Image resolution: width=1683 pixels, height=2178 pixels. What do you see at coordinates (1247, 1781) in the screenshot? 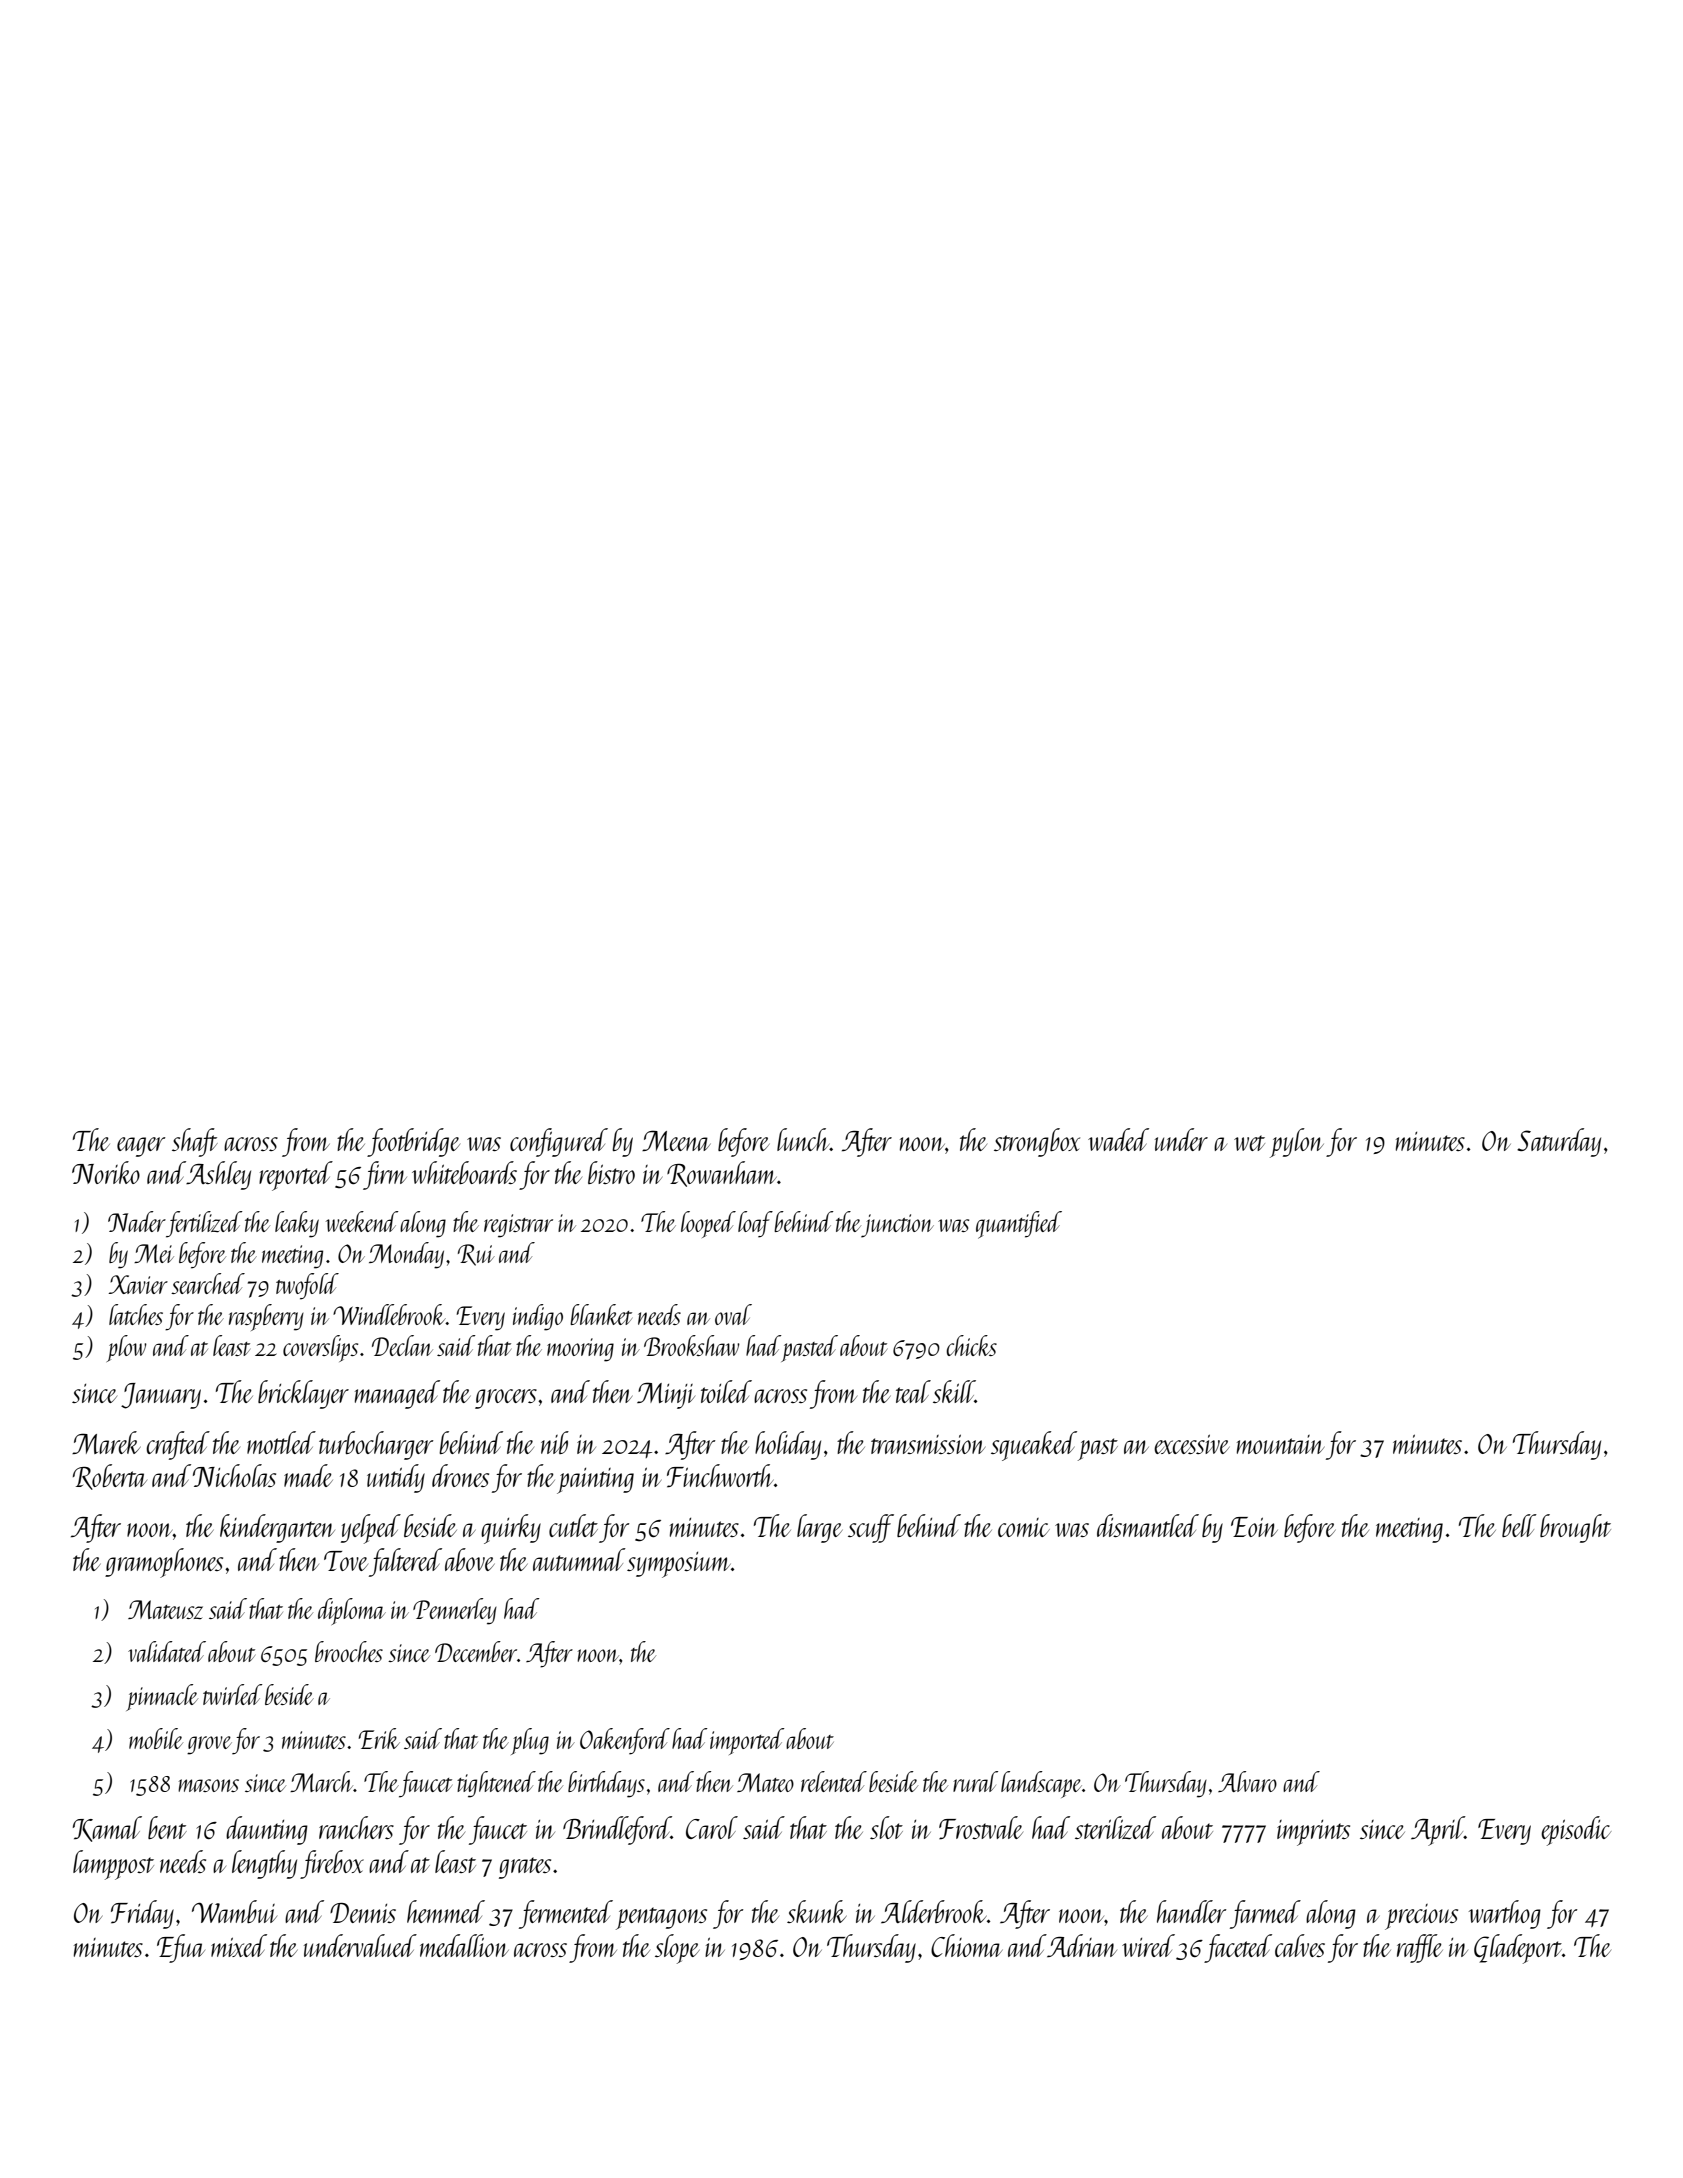
I see `Alvaro` at bounding box center [1247, 1781].
